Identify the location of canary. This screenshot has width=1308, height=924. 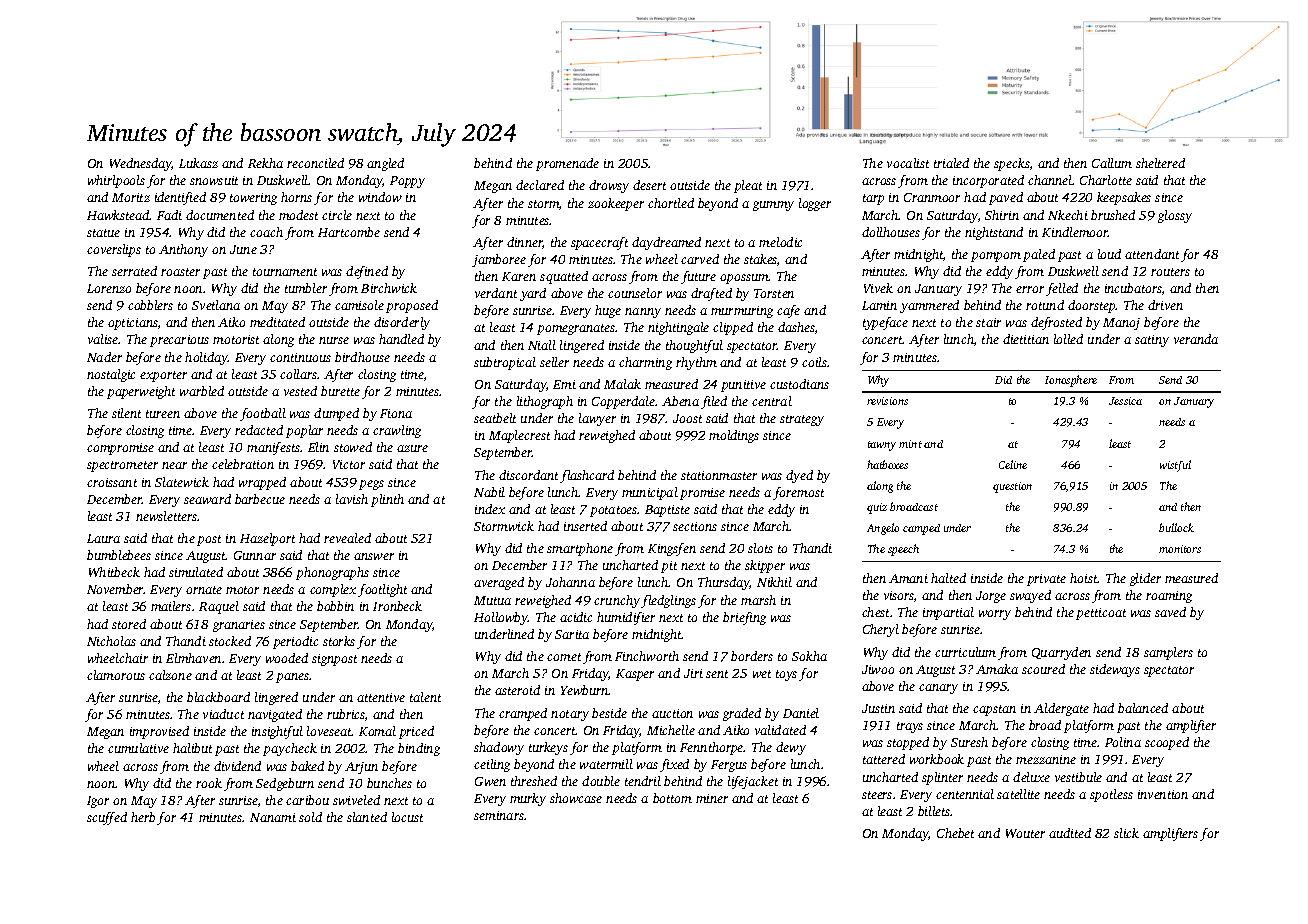
(938, 689).
